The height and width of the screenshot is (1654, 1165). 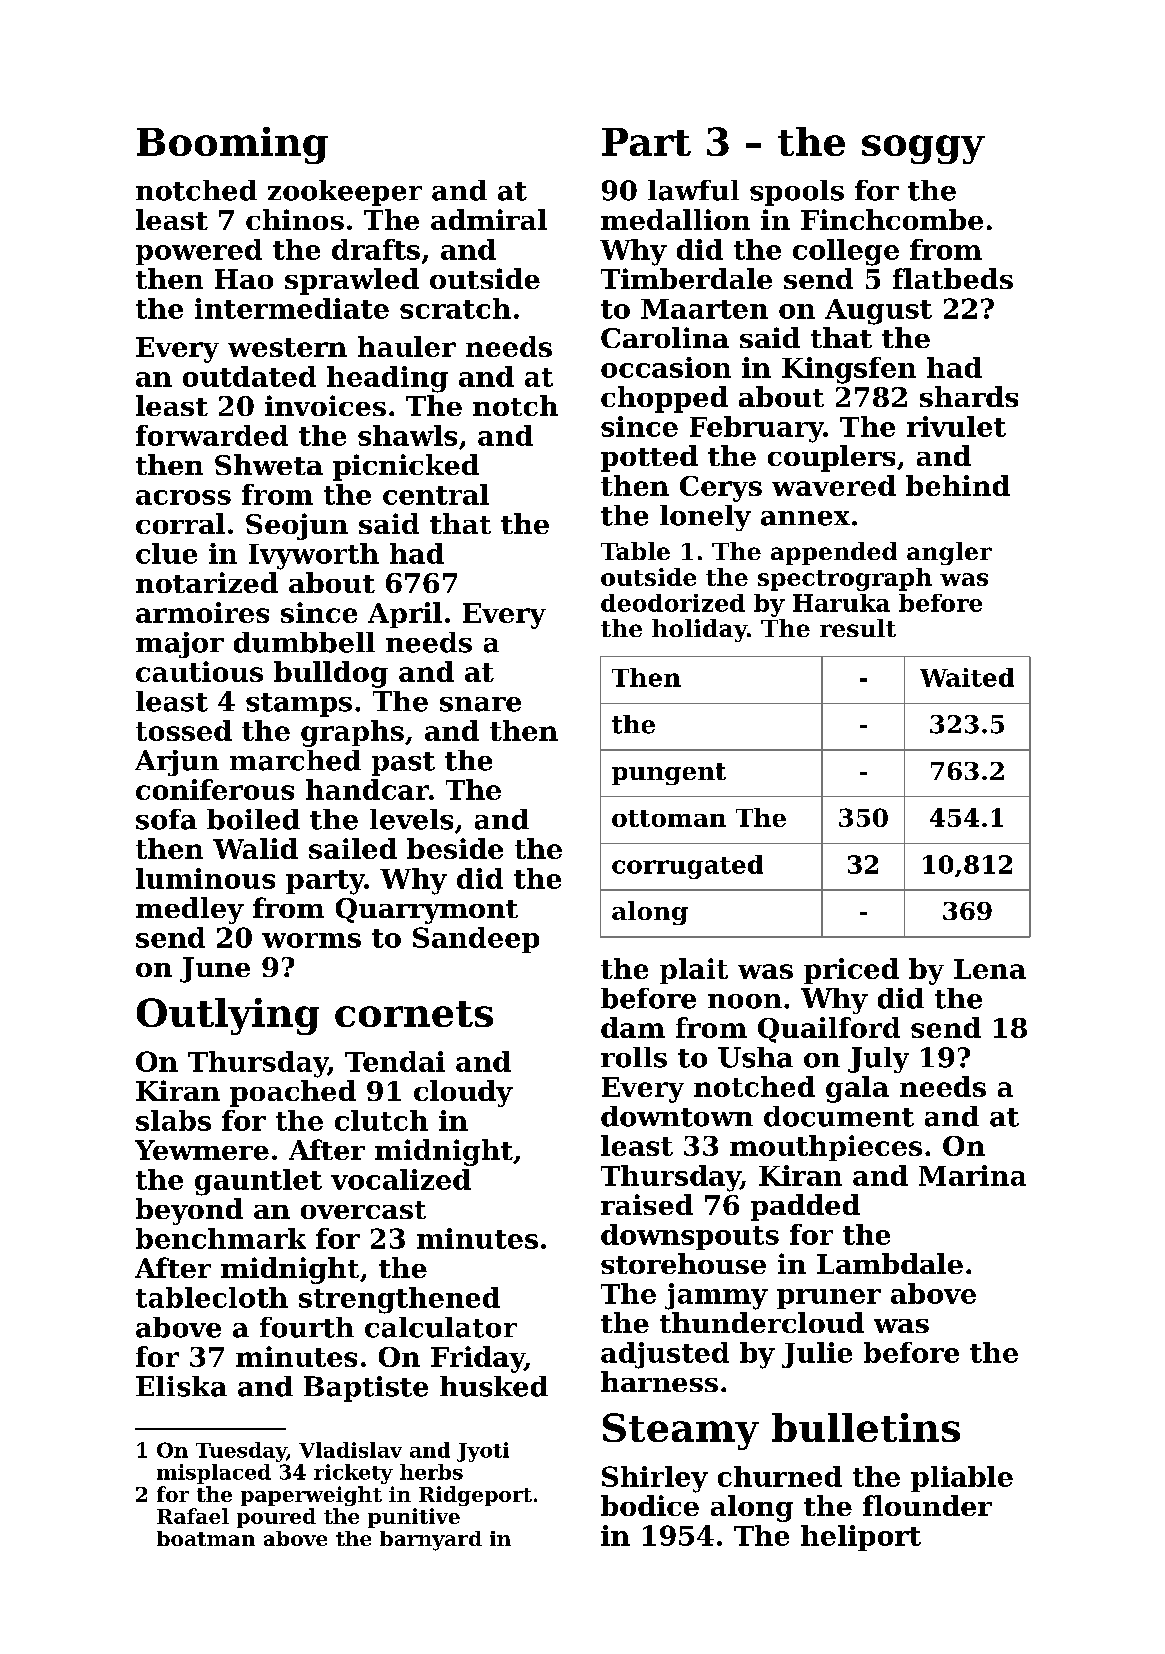 I want to click on pliable, so click(x=962, y=1479).
